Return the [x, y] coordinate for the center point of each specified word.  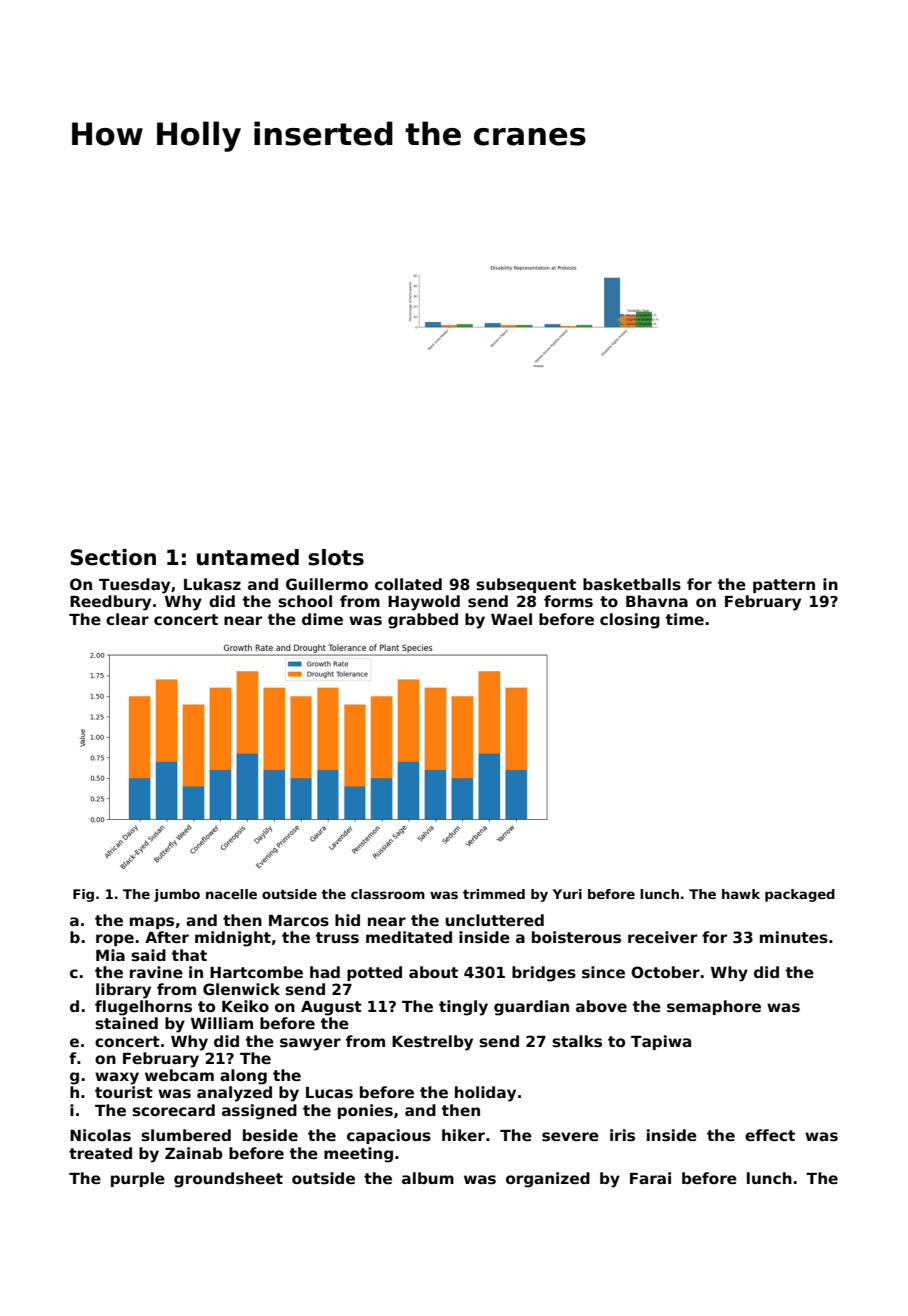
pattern [784, 586]
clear [127, 619]
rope [115, 940]
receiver [662, 937]
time [685, 619]
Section [113, 557]
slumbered [186, 1135]
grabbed [423, 621]
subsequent [526, 585]
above [601, 1006]
